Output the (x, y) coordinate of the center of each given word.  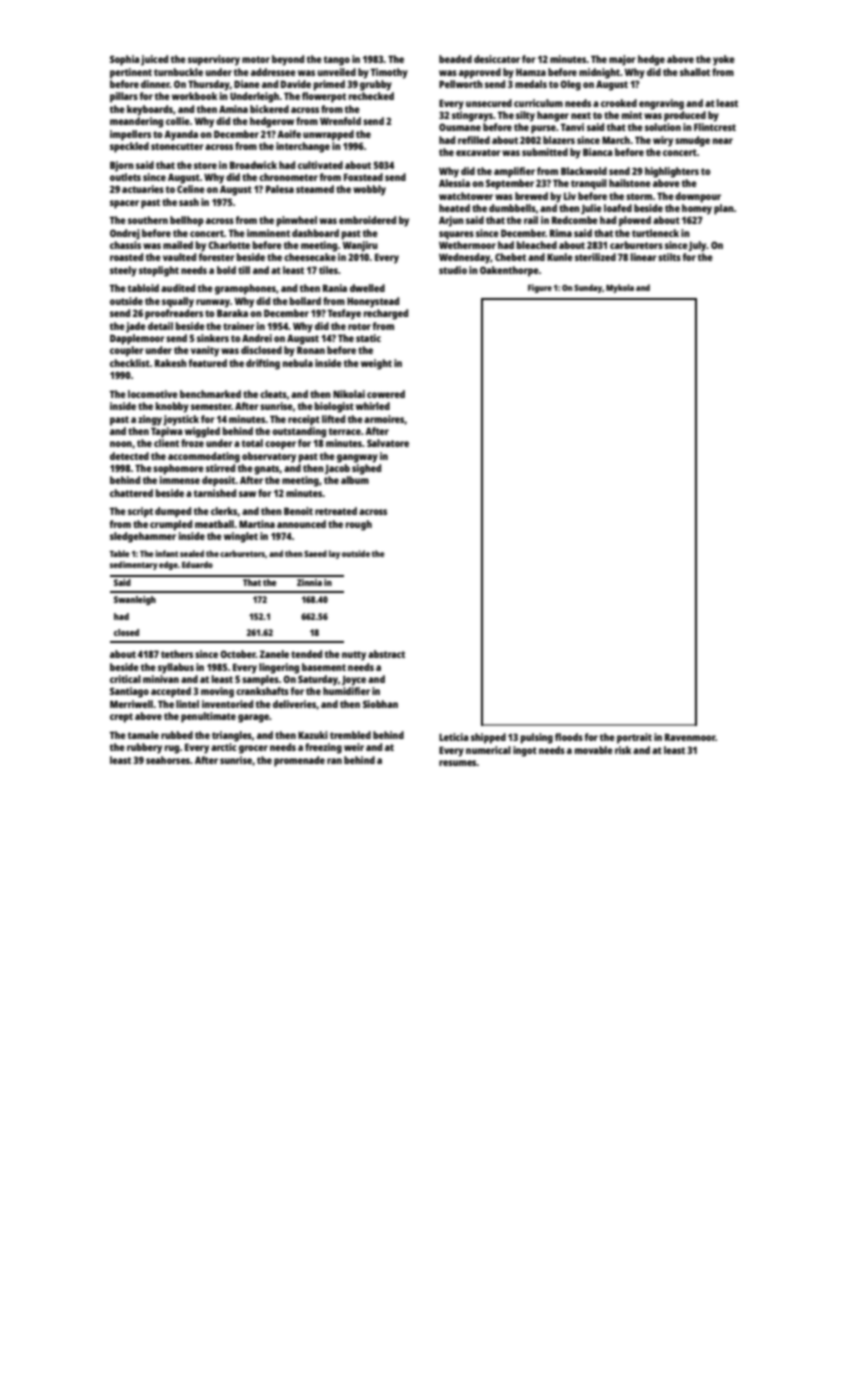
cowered (386, 394)
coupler (127, 351)
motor (256, 59)
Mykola (620, 288)
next (581, 115)
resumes (458, 763)
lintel (187, 704)
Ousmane (460, 127)
